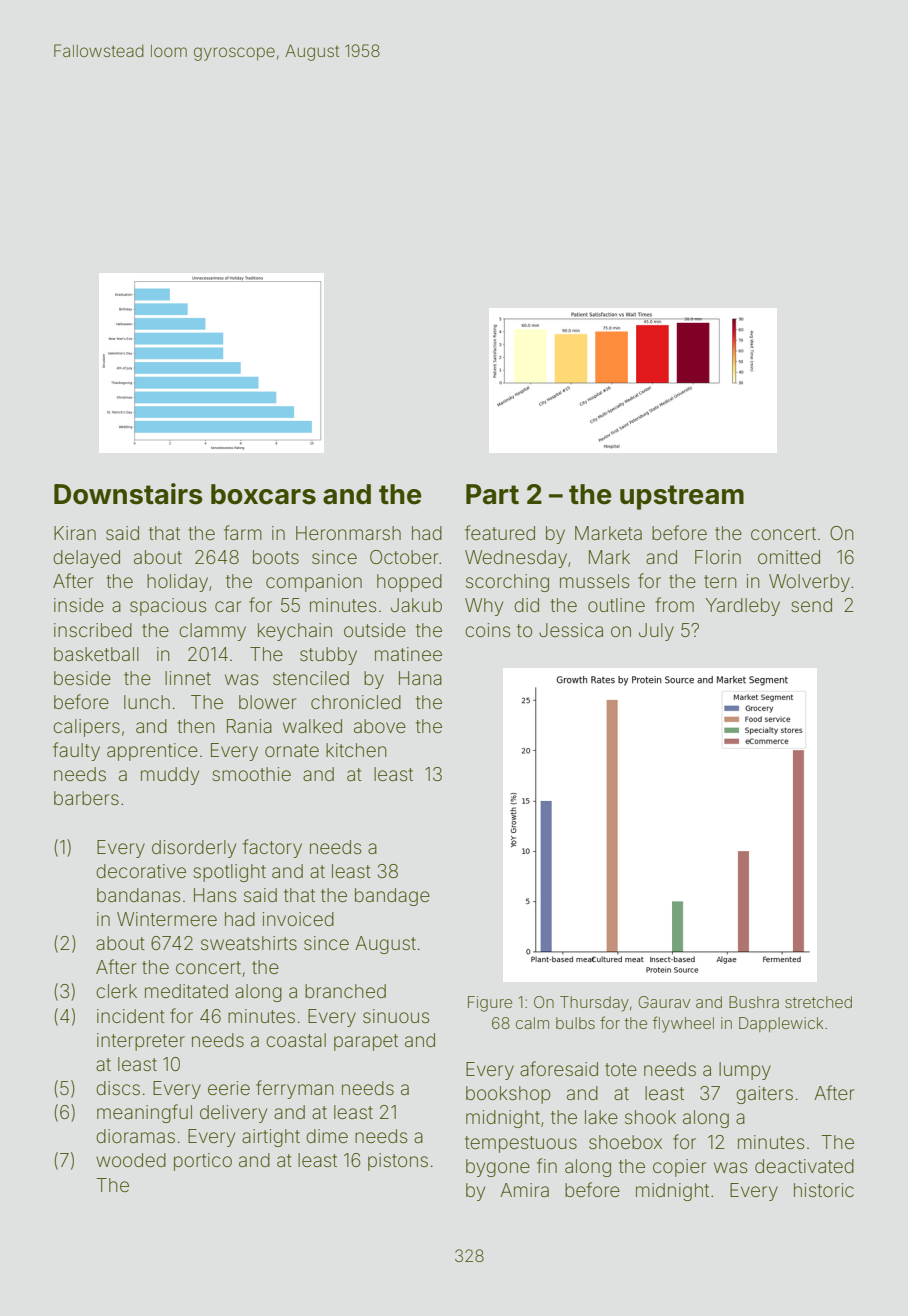 This image has height=1316, width=908. What do you see at coordinates (674, 604) in the image?
I see `from` at bounding box center [674, 604].
